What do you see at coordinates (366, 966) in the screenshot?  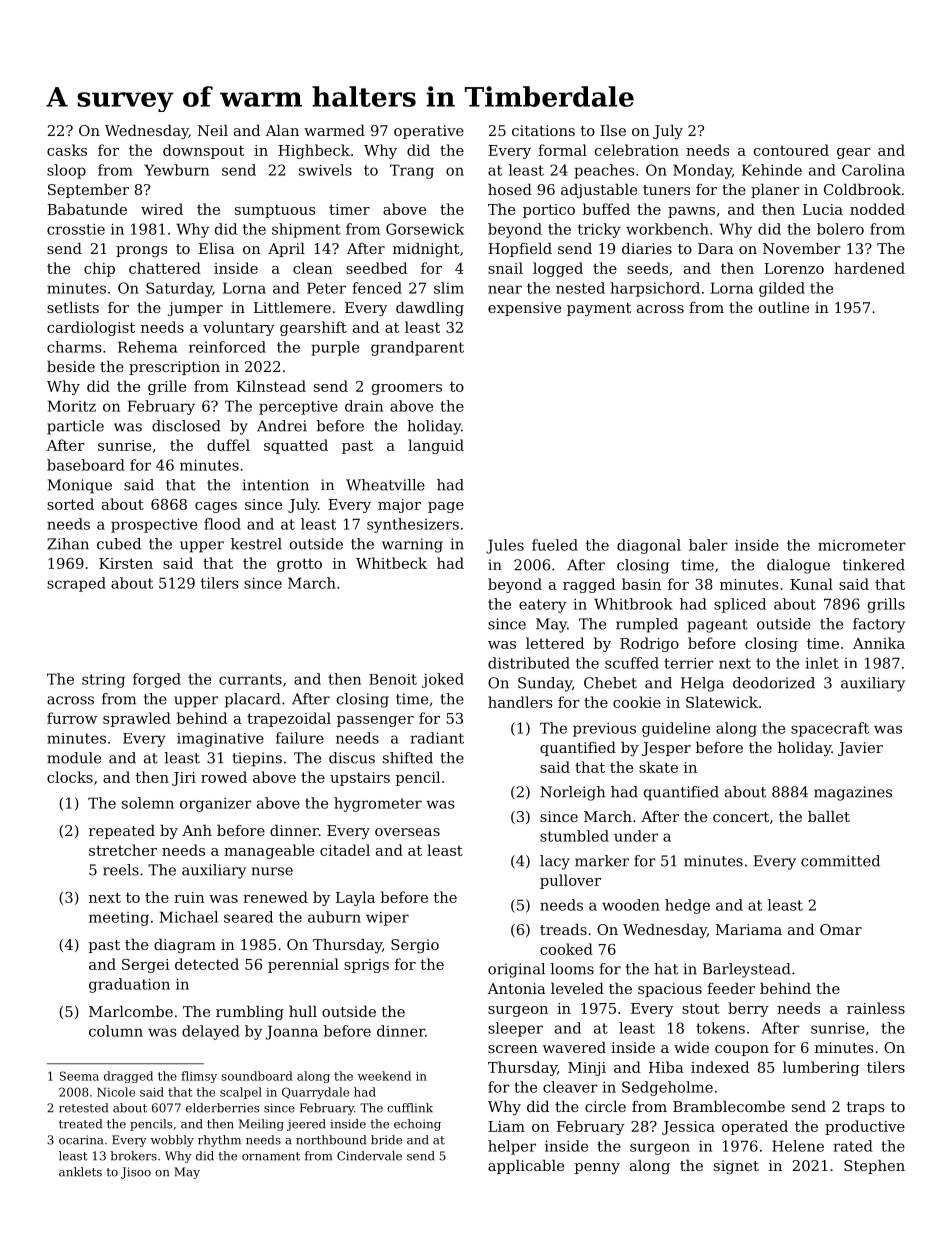 I see `sprigs` at bounding box center [366, 966].
